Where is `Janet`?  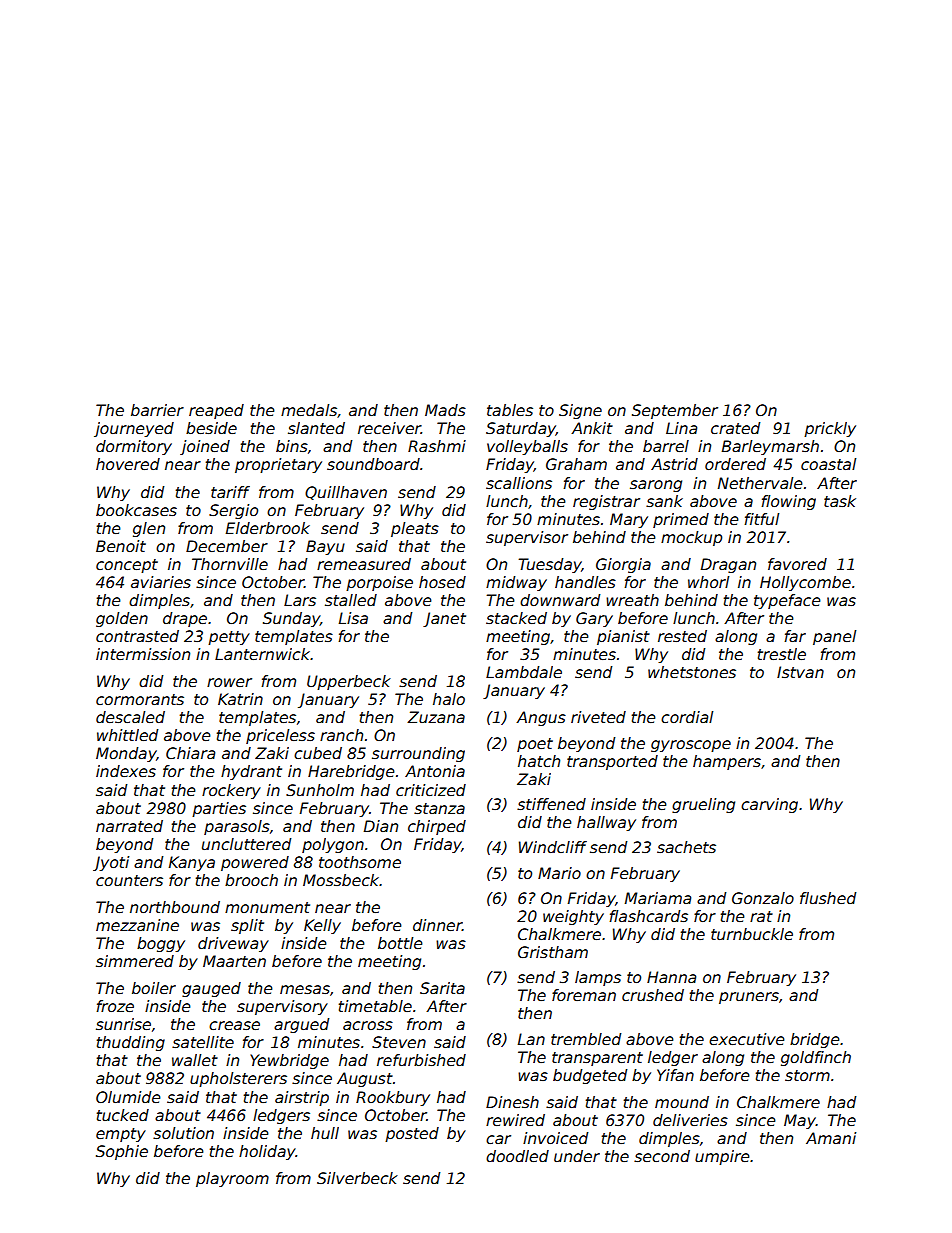
Janet is located at coordinates (444, 619).
